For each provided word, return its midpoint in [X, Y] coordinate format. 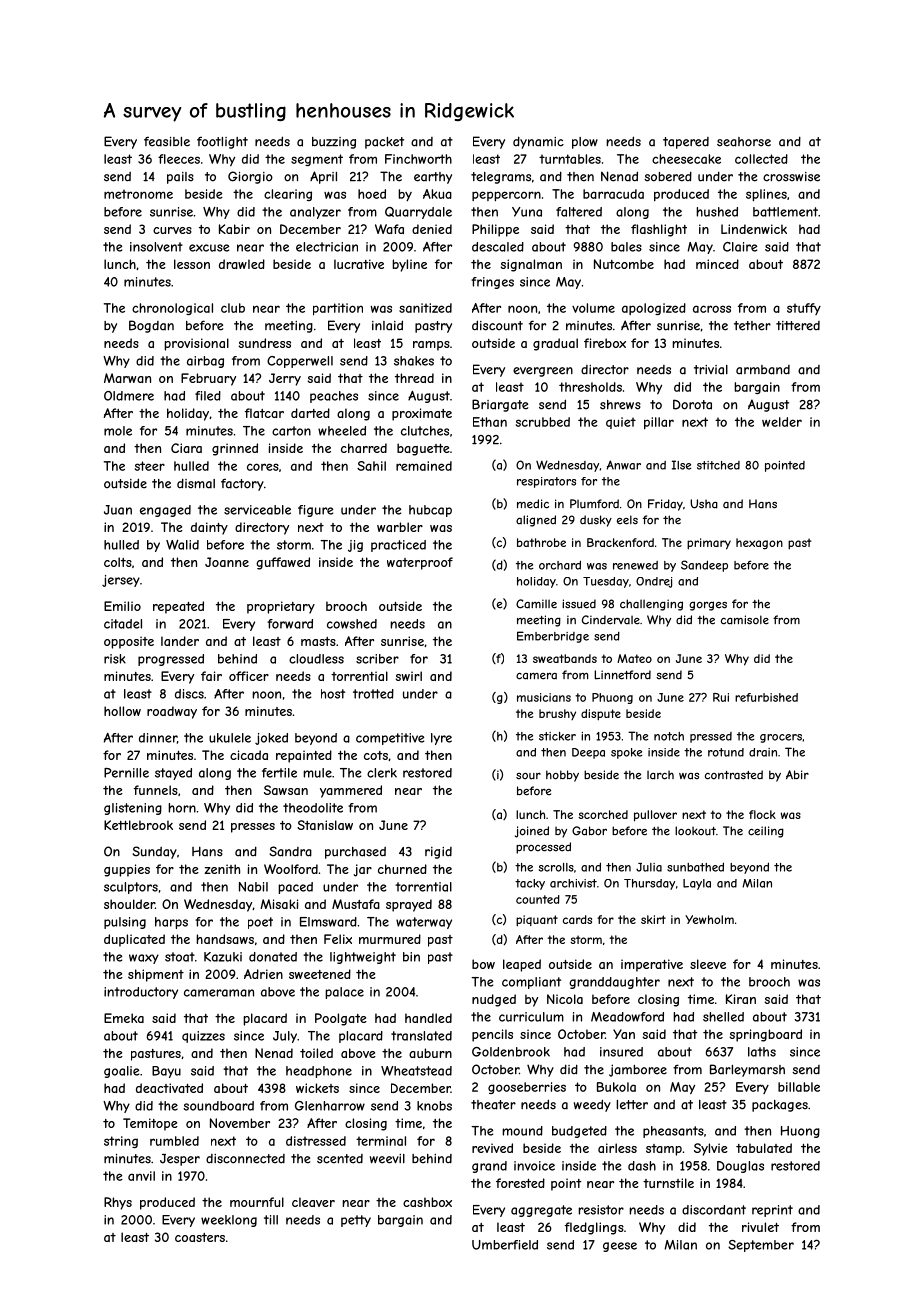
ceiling [766, 832]
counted [538, 899]
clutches [425, 431]
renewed [635, 565]
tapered [686, 143]
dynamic [538, 142]
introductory [141, 993]
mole [118, 431]
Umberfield [505, 1245]
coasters [200, 1237]
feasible [167, 141]
